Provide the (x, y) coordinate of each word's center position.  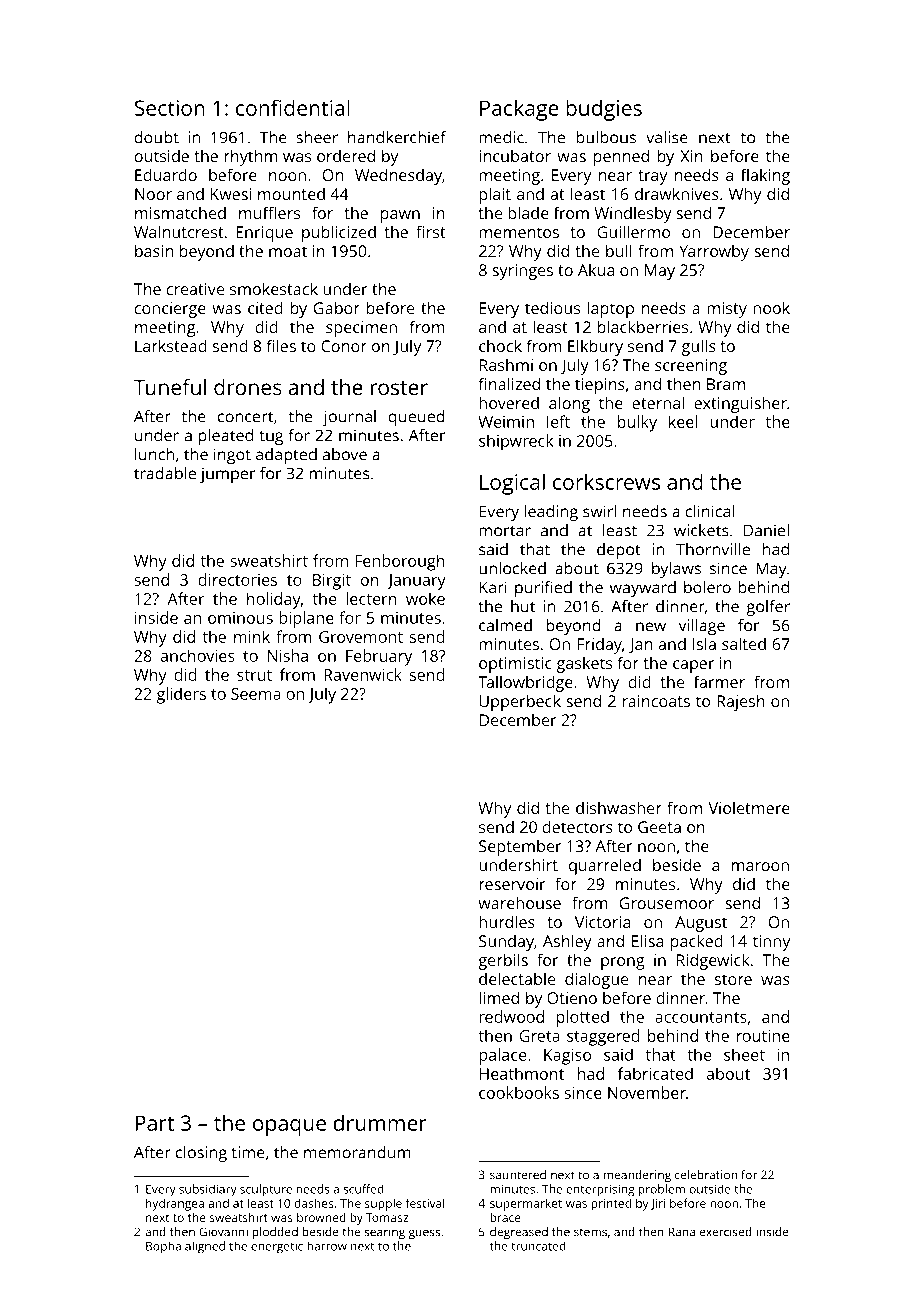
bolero (707, 587)
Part (155, 1123)
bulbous (606, 137)
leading (551, 513)
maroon (760, 866)
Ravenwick (363, 674)
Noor (153, 194)
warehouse (519, 902)
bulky (637, 423)
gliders (181, 695)
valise (667, 137)
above (345, 454)
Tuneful (170, 387)
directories (237, 579)
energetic (277, 1247)
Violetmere (749, 808)
